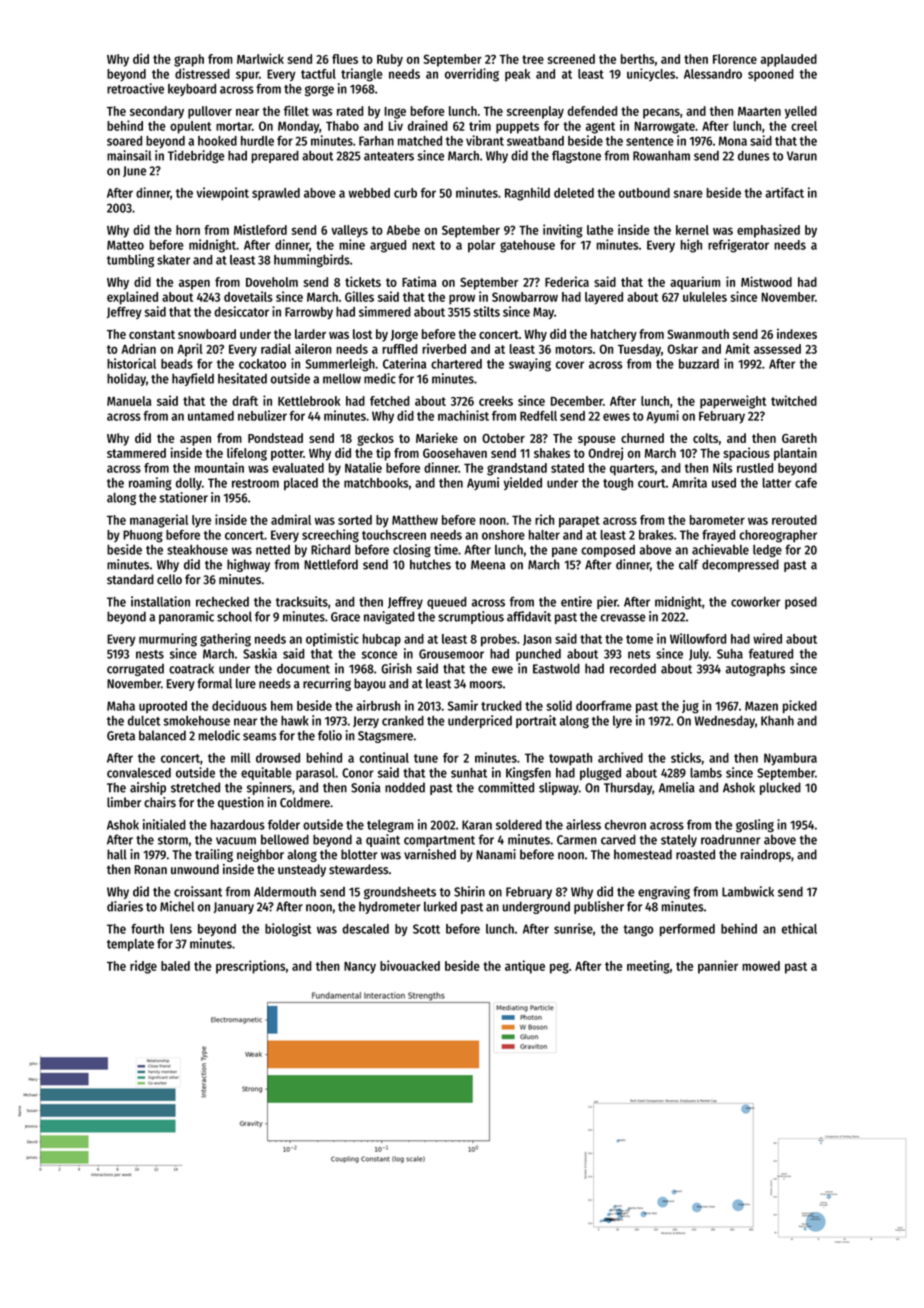  Describe the element at coordinates (175, 966) in the screenshot. I see `baled` at that location.
